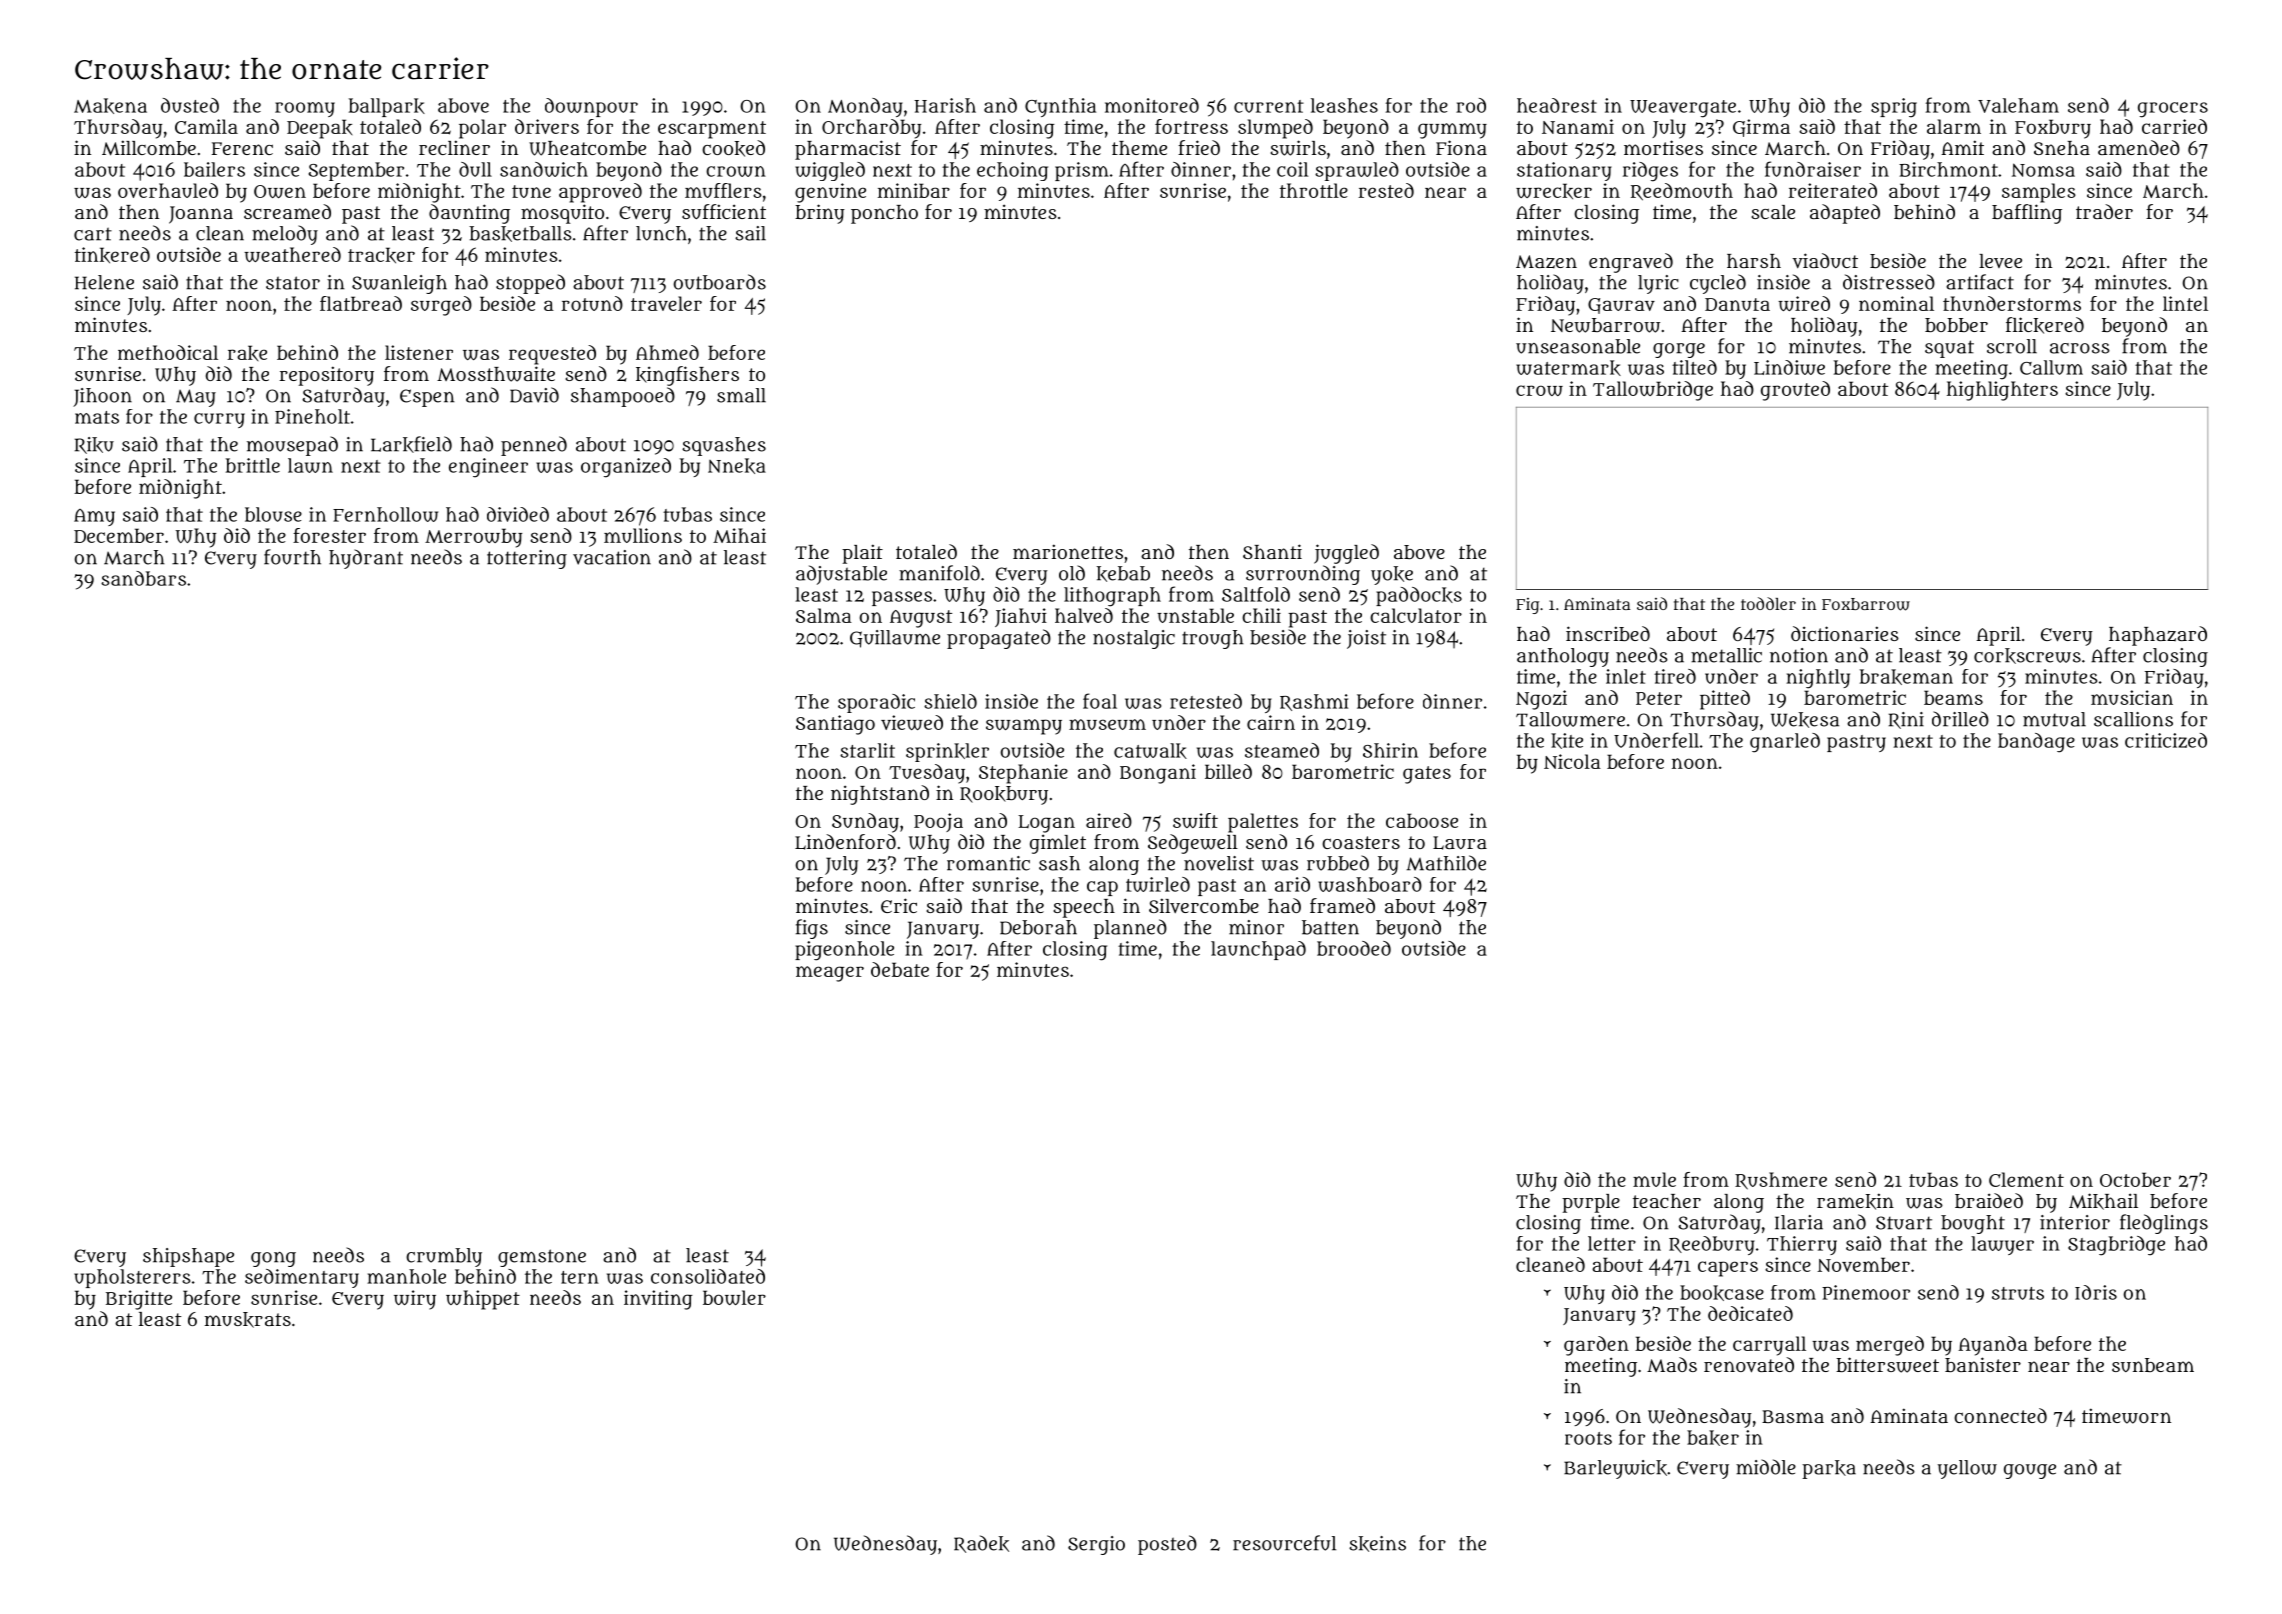  I want to click on whippet, so click(483, 1300).
